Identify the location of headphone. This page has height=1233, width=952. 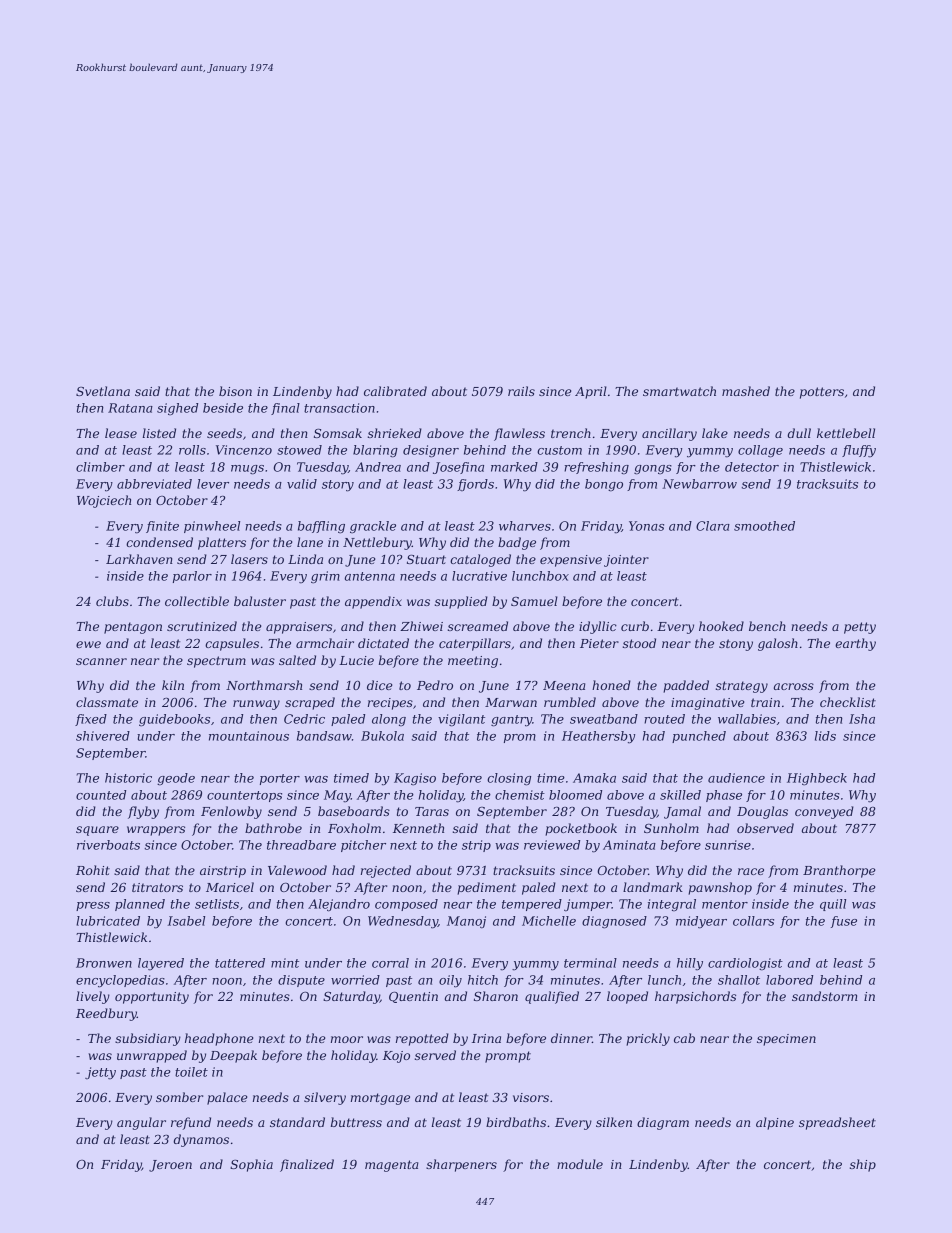
(219, 1039).
